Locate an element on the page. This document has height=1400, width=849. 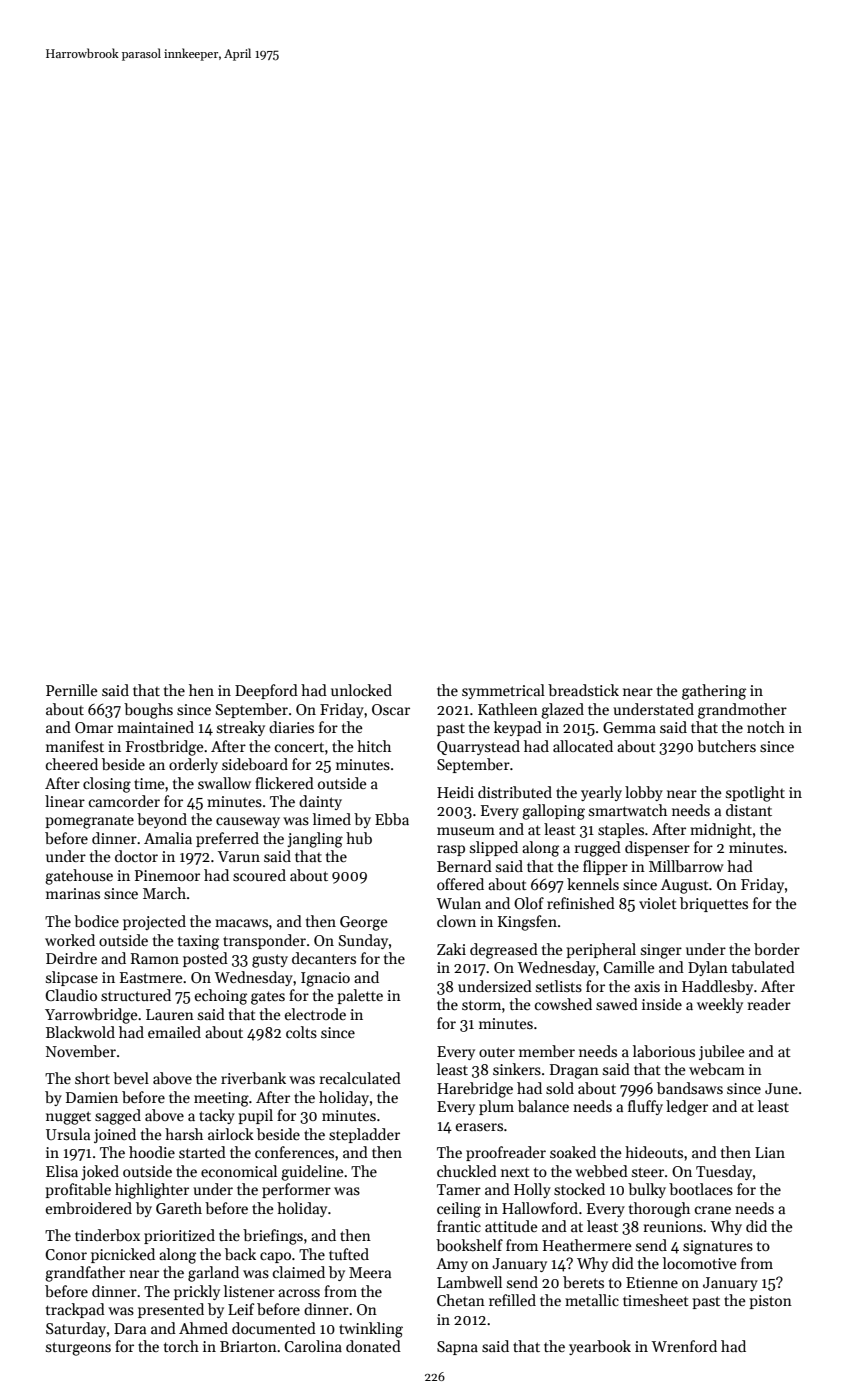
manifest is located at coordinates (75, 746).
